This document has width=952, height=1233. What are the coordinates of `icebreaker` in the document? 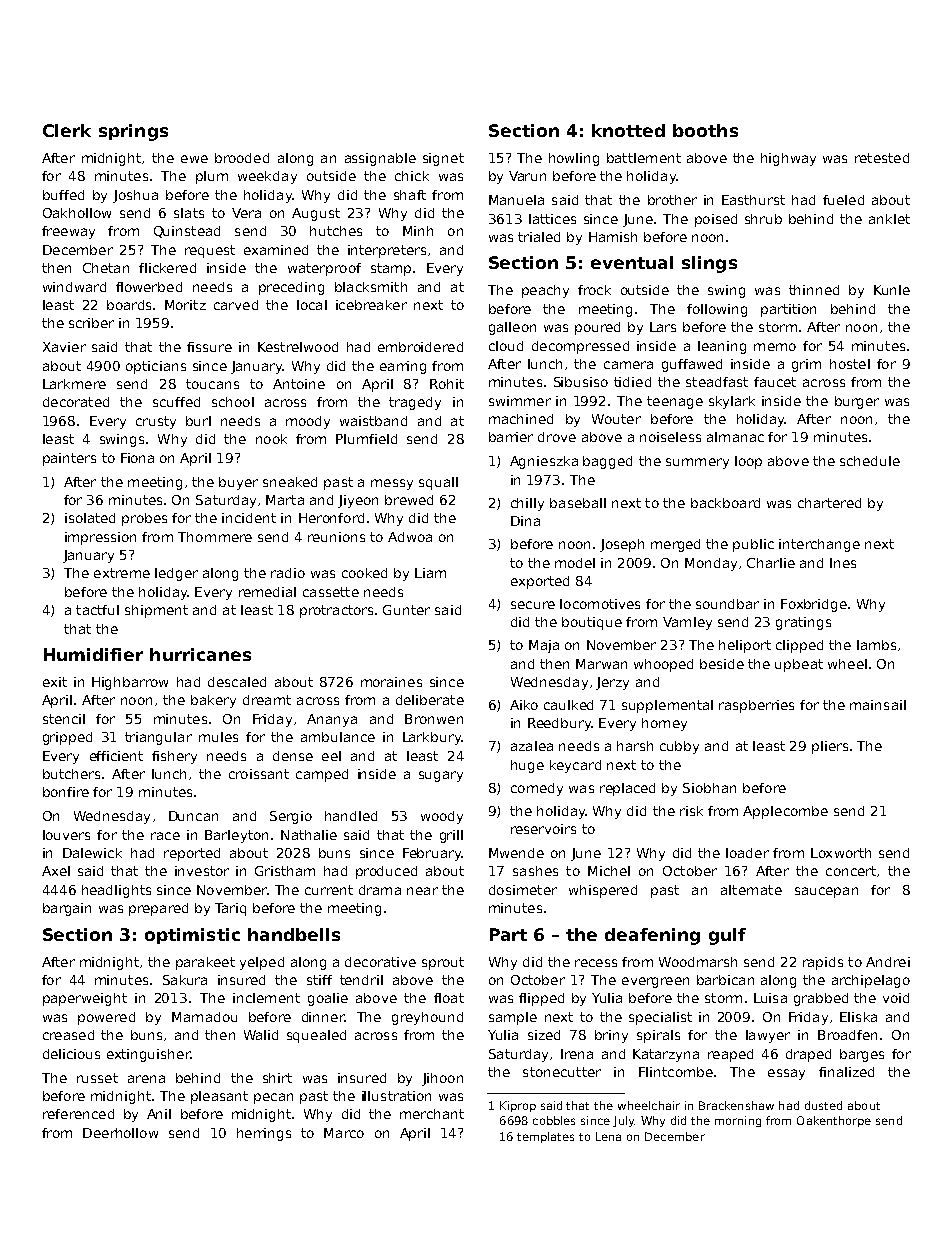 It's located at (371, 305).
